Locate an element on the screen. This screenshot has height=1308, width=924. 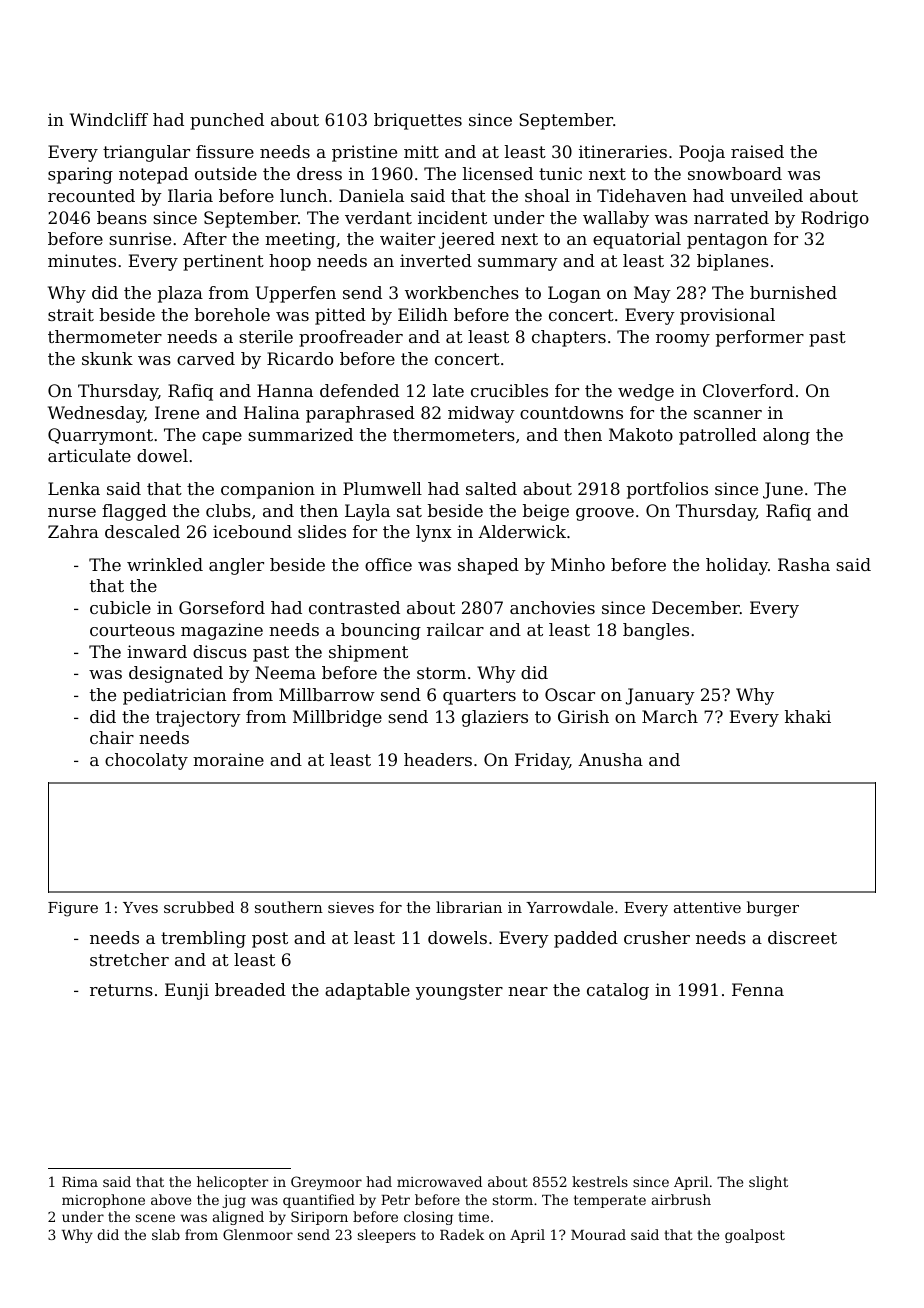
Windcliff is located at coordinates (109, 119).
